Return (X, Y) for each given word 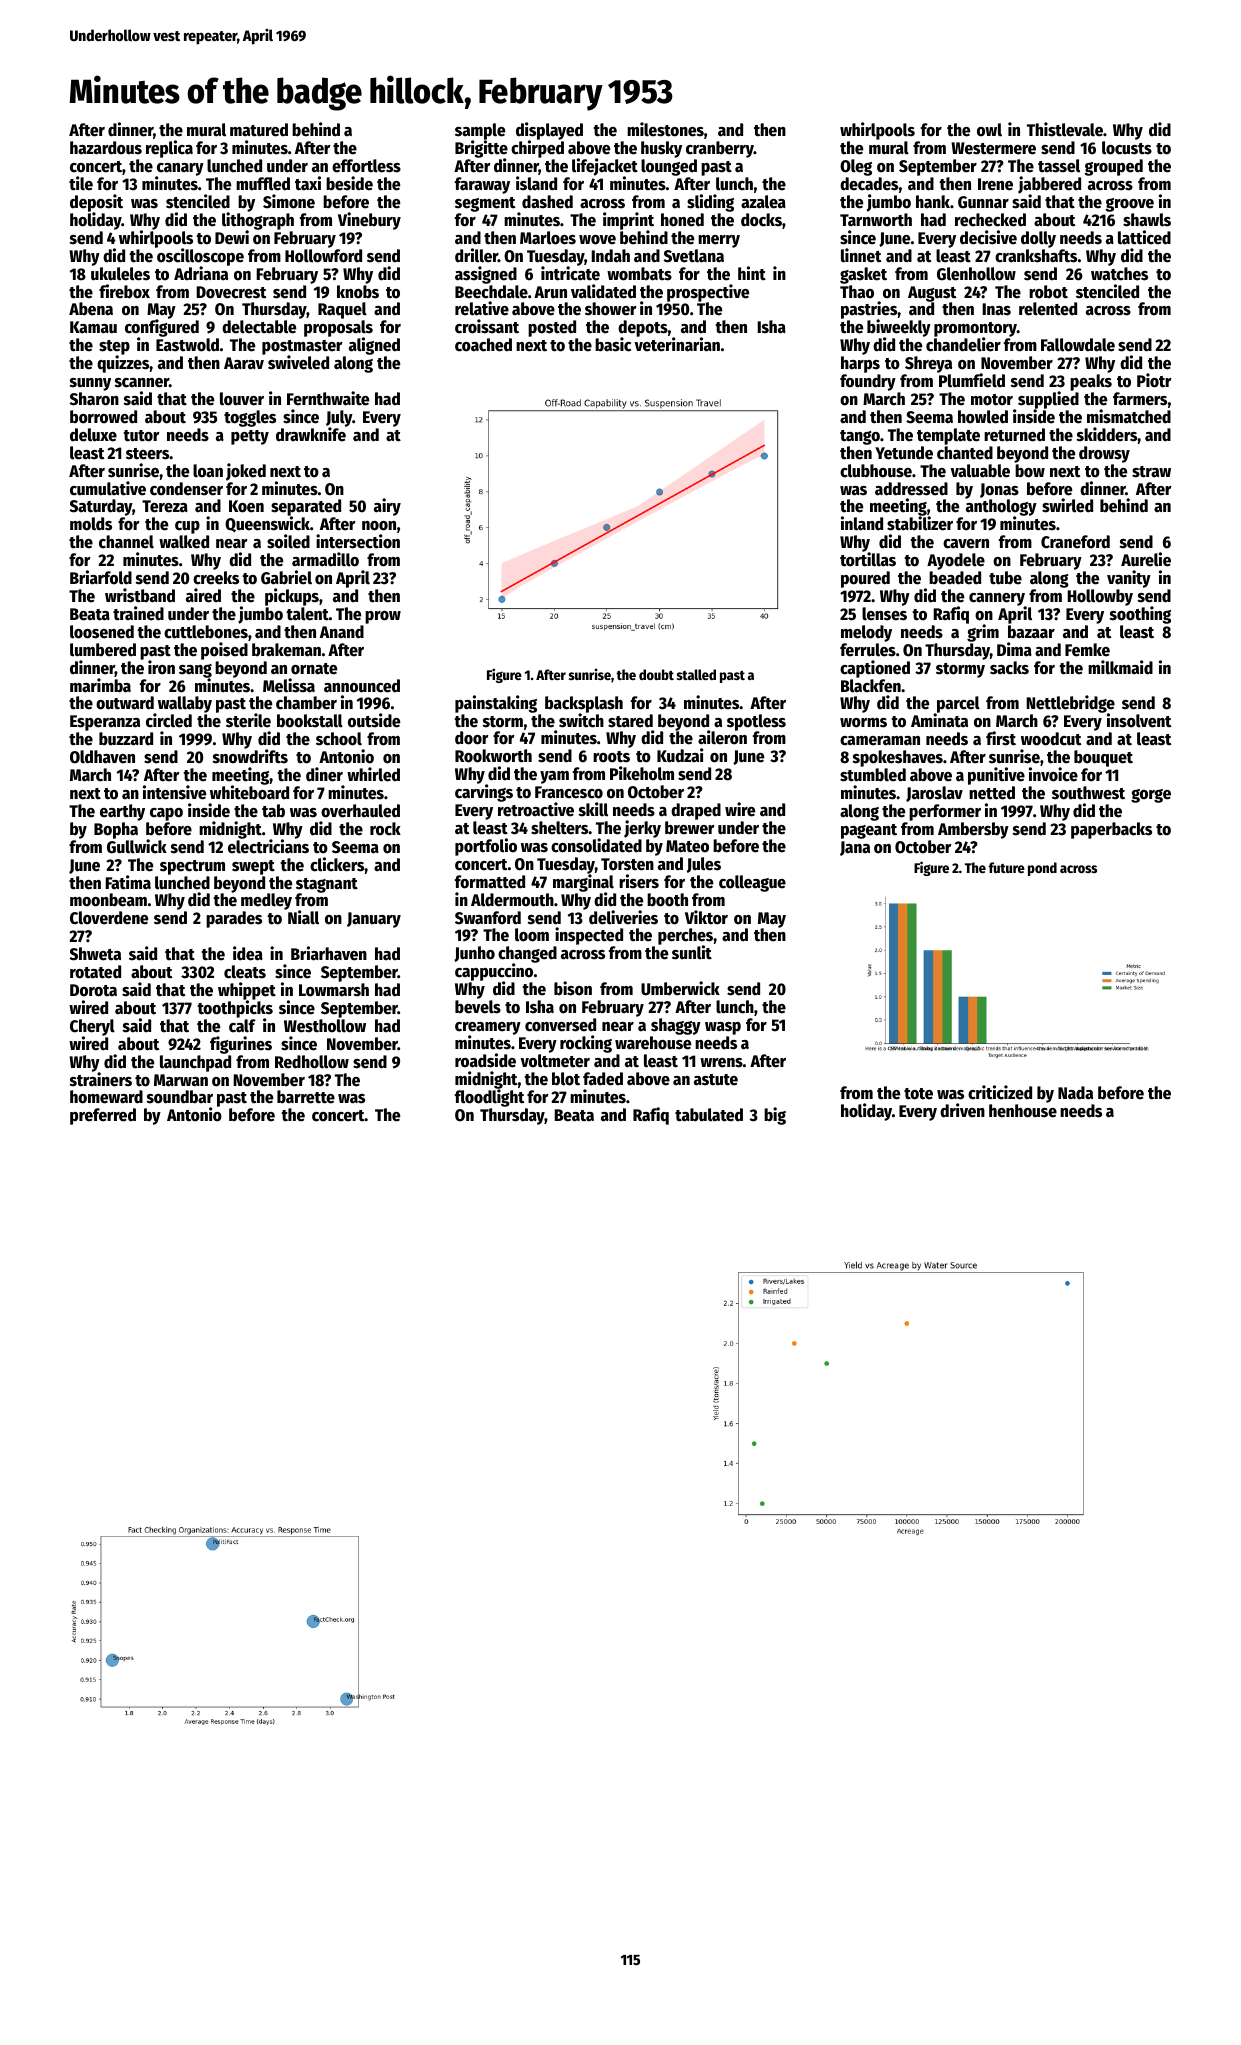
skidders (1107, 434)
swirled (1067, 505)
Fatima (128, 882)
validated (603, 291)
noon (379, 526)
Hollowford (323, 256)
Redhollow (312, 1062)
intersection (358, 542)
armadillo (325, 559)
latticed (1144, 237)
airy (387, 507)
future (1007, 867)
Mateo (687, 846)
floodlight (490, 1098)
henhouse (1023, 1111)
